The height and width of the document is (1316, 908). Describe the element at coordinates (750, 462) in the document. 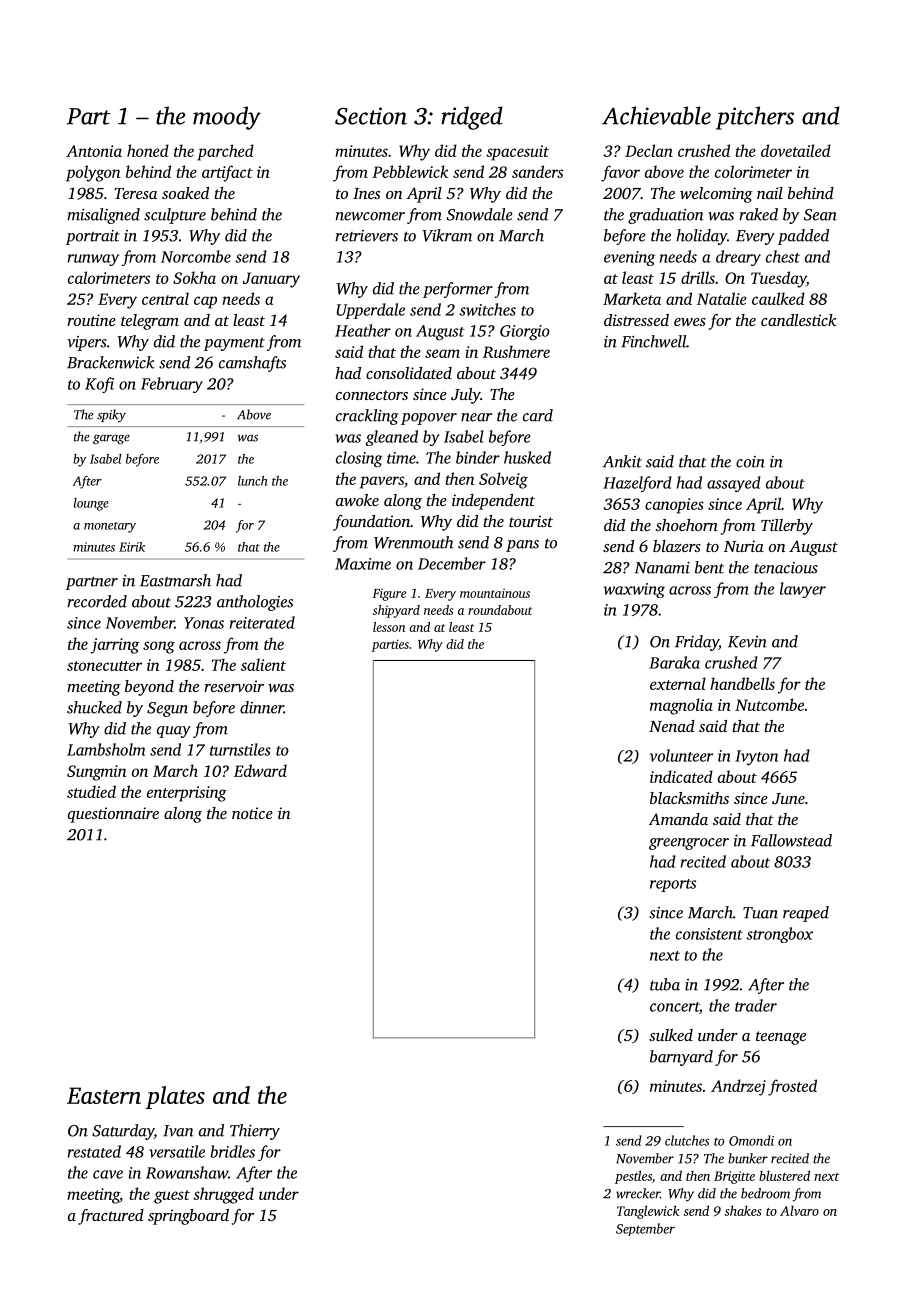

I see `coin` at that location.
